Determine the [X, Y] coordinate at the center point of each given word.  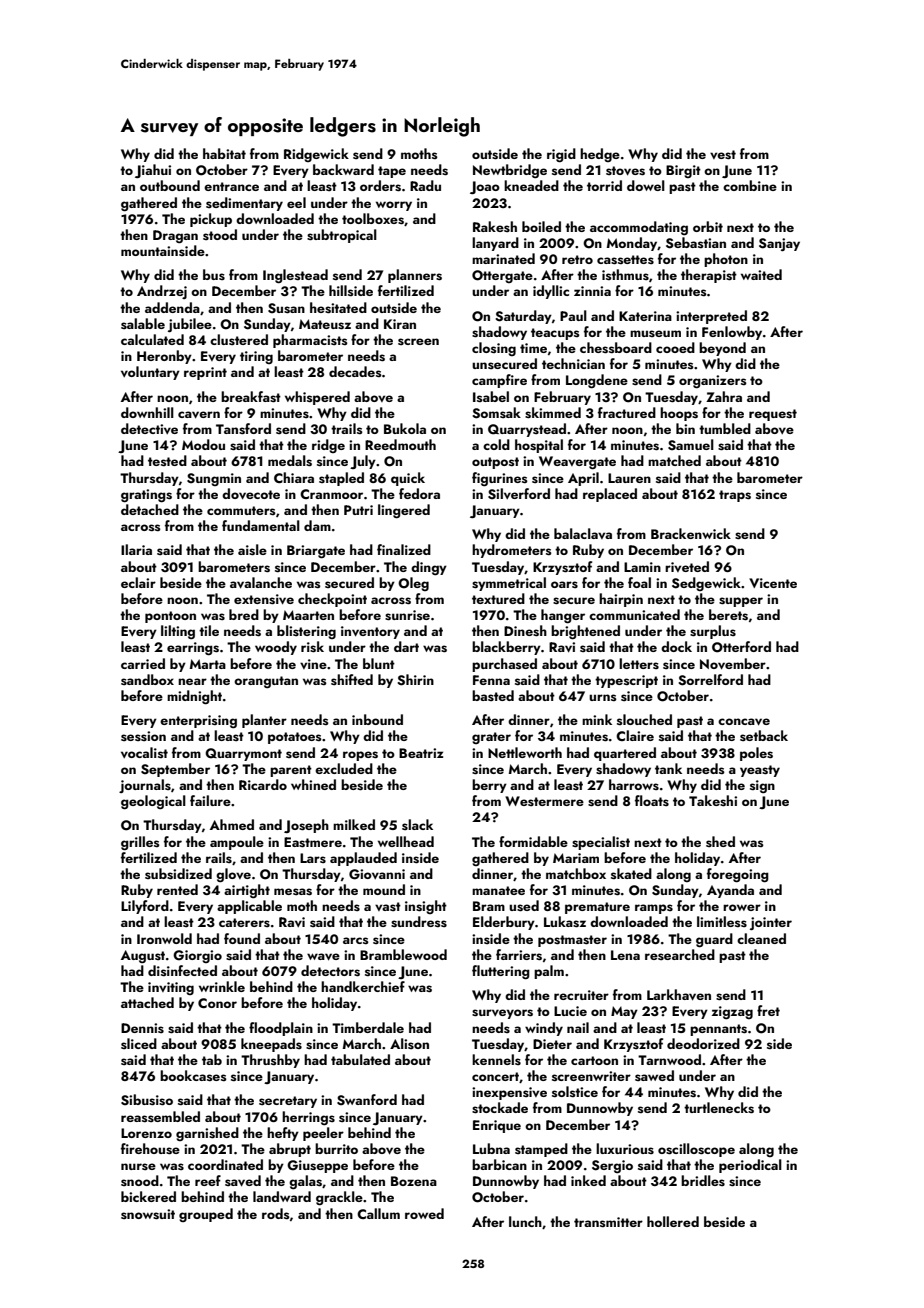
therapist [709, 276]
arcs [356, 940]
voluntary [150, 373]
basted [493, 696]
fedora [419, 493]
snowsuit [148, 1214]
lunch [525, 1221]
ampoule [237, 843]
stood [220, 235]
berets [728, 615]
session [143, 736]
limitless [722, 922]
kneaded [531, 185]
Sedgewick [706, 584]
